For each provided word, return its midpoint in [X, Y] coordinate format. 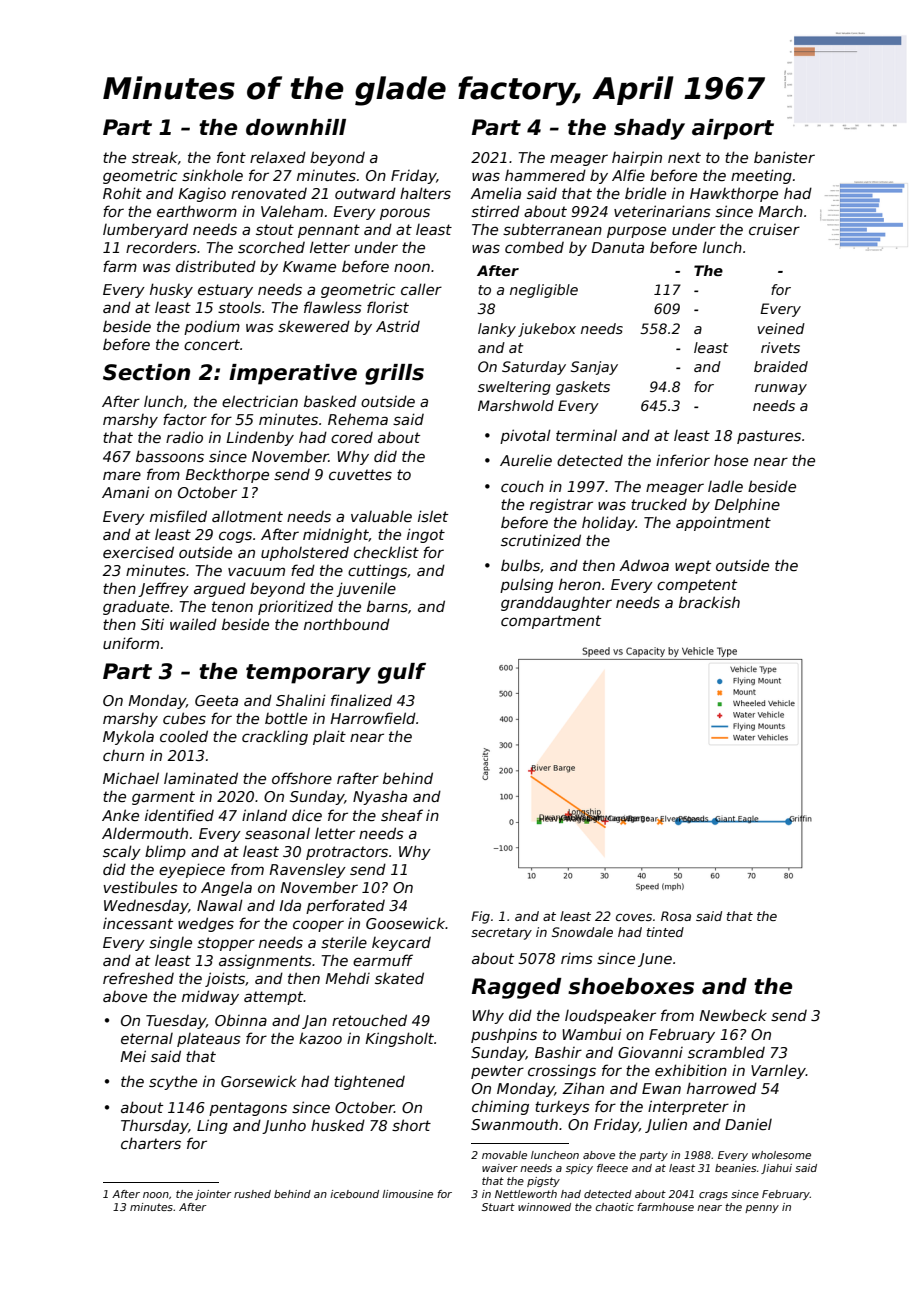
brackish [709, 602]
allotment [247, 516]
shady [649, 129]
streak [155, 157]
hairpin [637, 158]
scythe [173, 1082]
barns [387, 606]
